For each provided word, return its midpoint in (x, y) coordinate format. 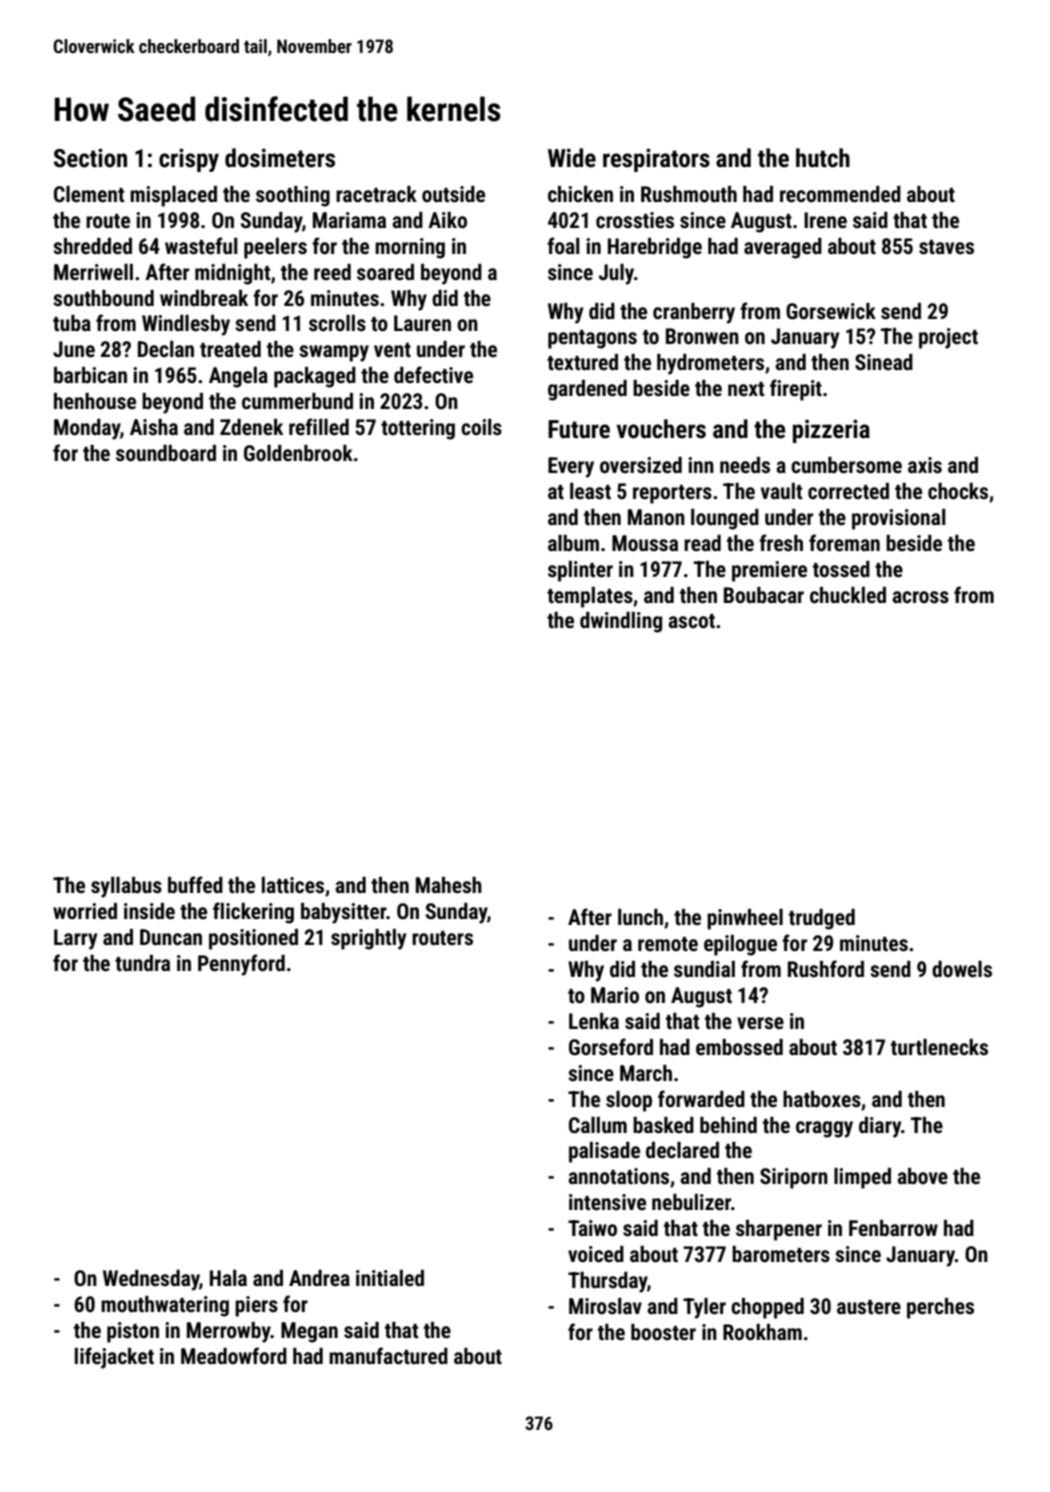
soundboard (166, 453)
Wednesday (151, 1280)
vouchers (661, 429)
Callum (598, 1125)
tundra (142, 963)
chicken (580, 194)
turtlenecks (939, 1047)
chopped (767, 1308)
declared (682, 1150)
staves (946, 247)
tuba (72, 323)
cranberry (694, 313)
